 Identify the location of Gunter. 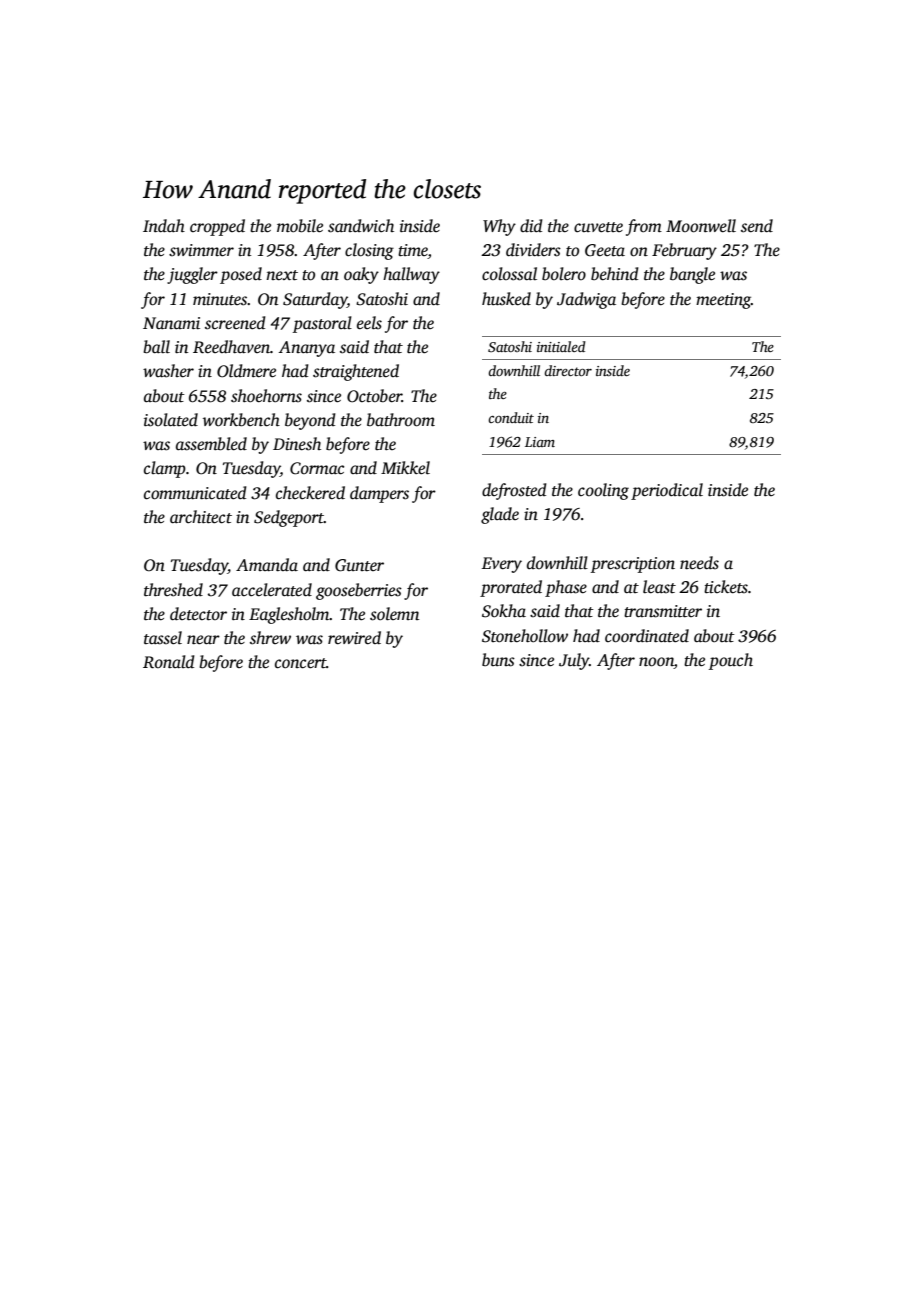
(359, 565).
